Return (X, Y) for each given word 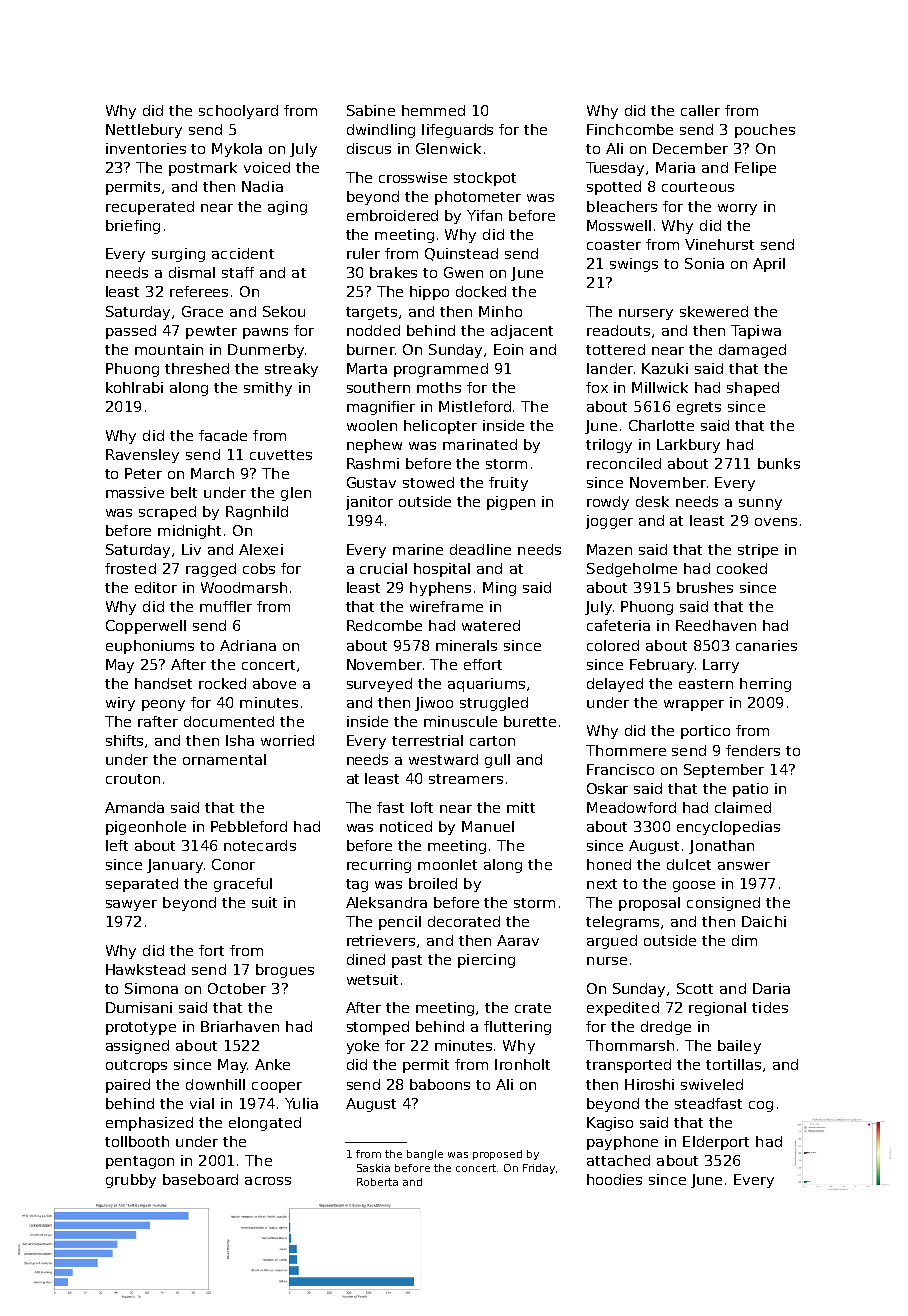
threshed (197, 368)
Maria (675, 167)
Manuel (488, 826)
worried (287, 740)
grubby (131, 1181)
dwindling (381, 131)
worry (737, 209)
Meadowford (631, 807)
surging (178, 255)
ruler (363, 253)
